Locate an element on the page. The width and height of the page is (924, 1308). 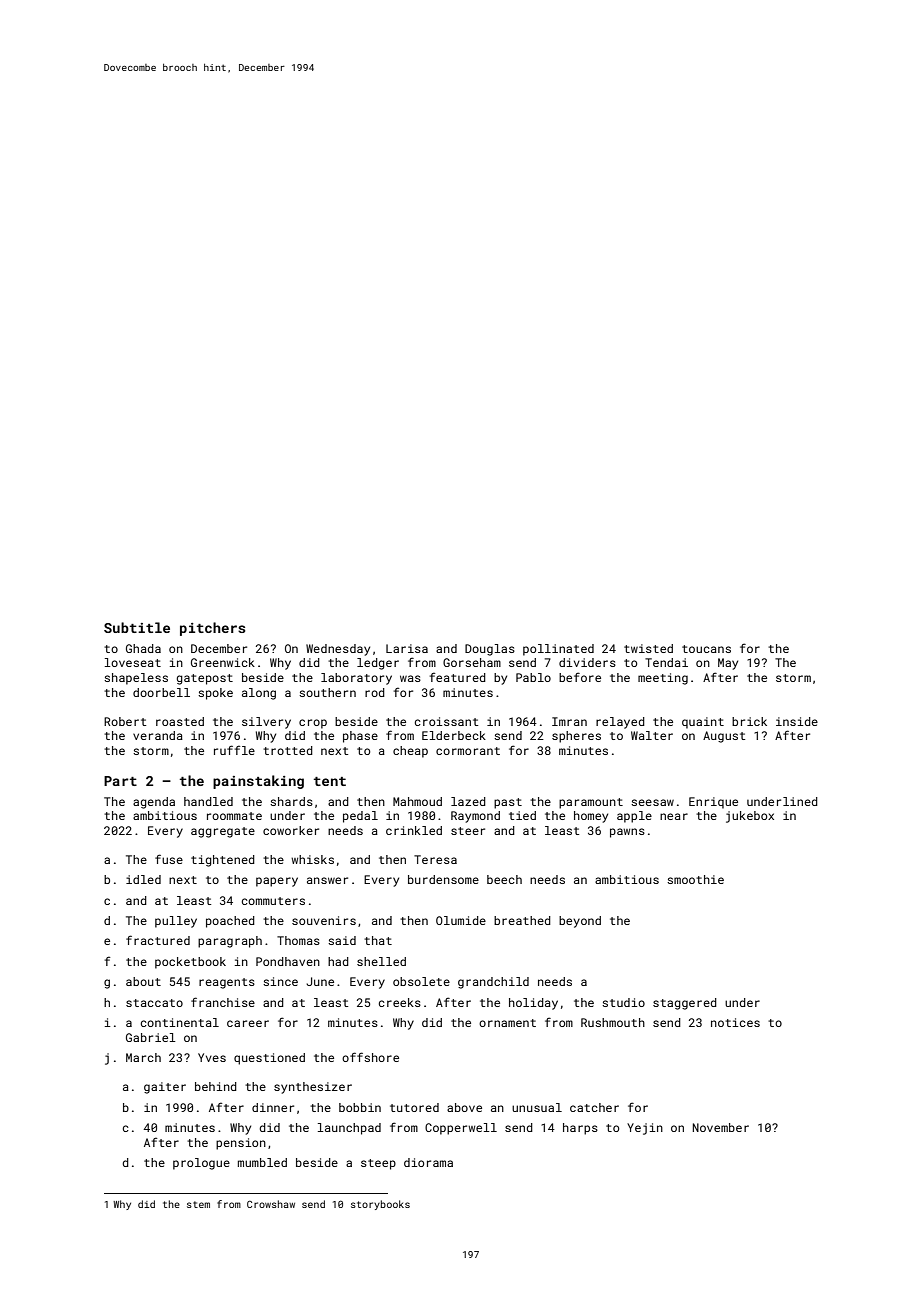
August is located at coordinates (724, 737).
